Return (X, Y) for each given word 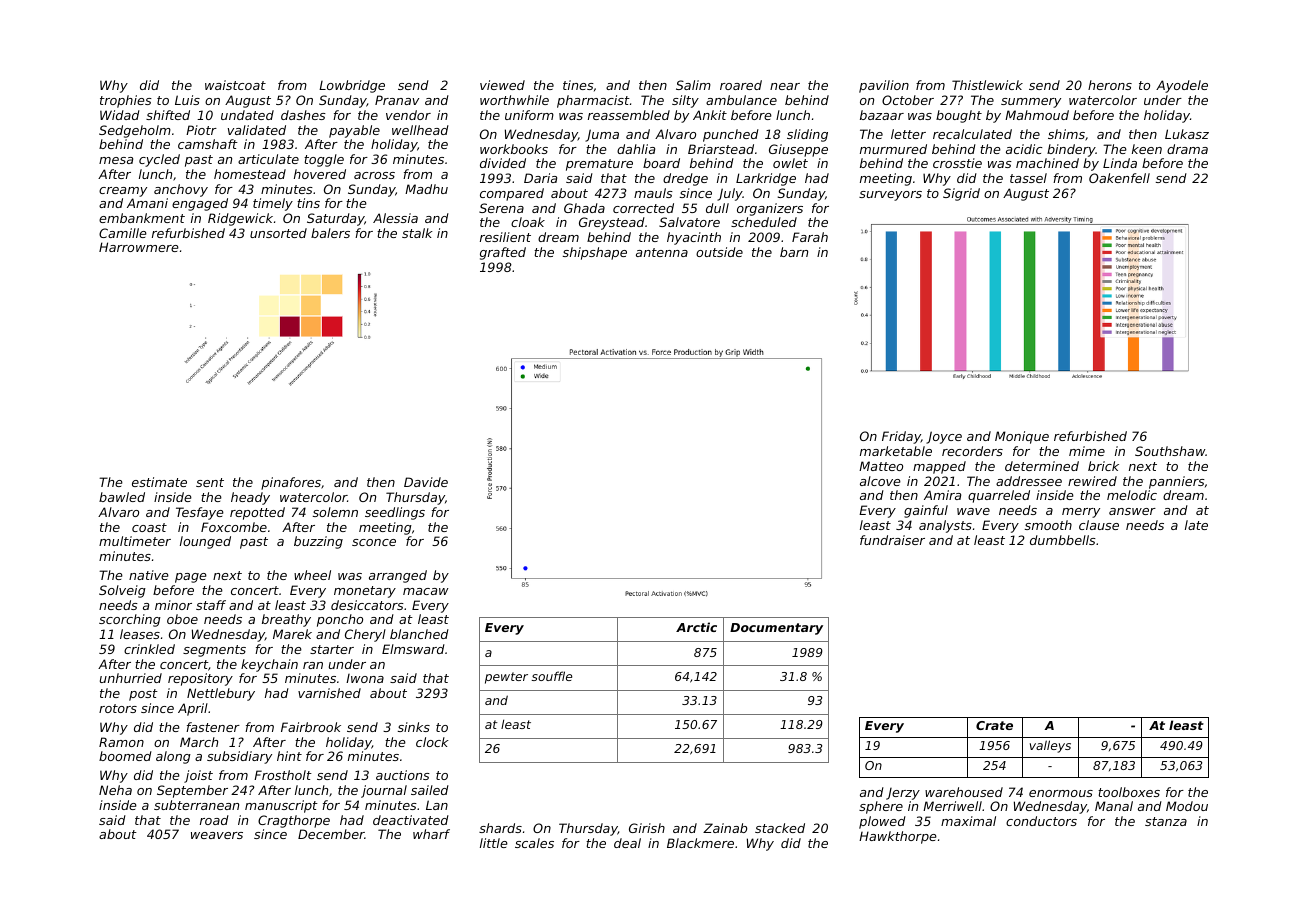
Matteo (881, 466)
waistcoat (235, 85)
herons (1110, 85)
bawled (122, 497)
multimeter (135, 541)
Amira (942, 495)
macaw (426, 591)
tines (578, 85)
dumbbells (1063, 540)
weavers (217, 835)
